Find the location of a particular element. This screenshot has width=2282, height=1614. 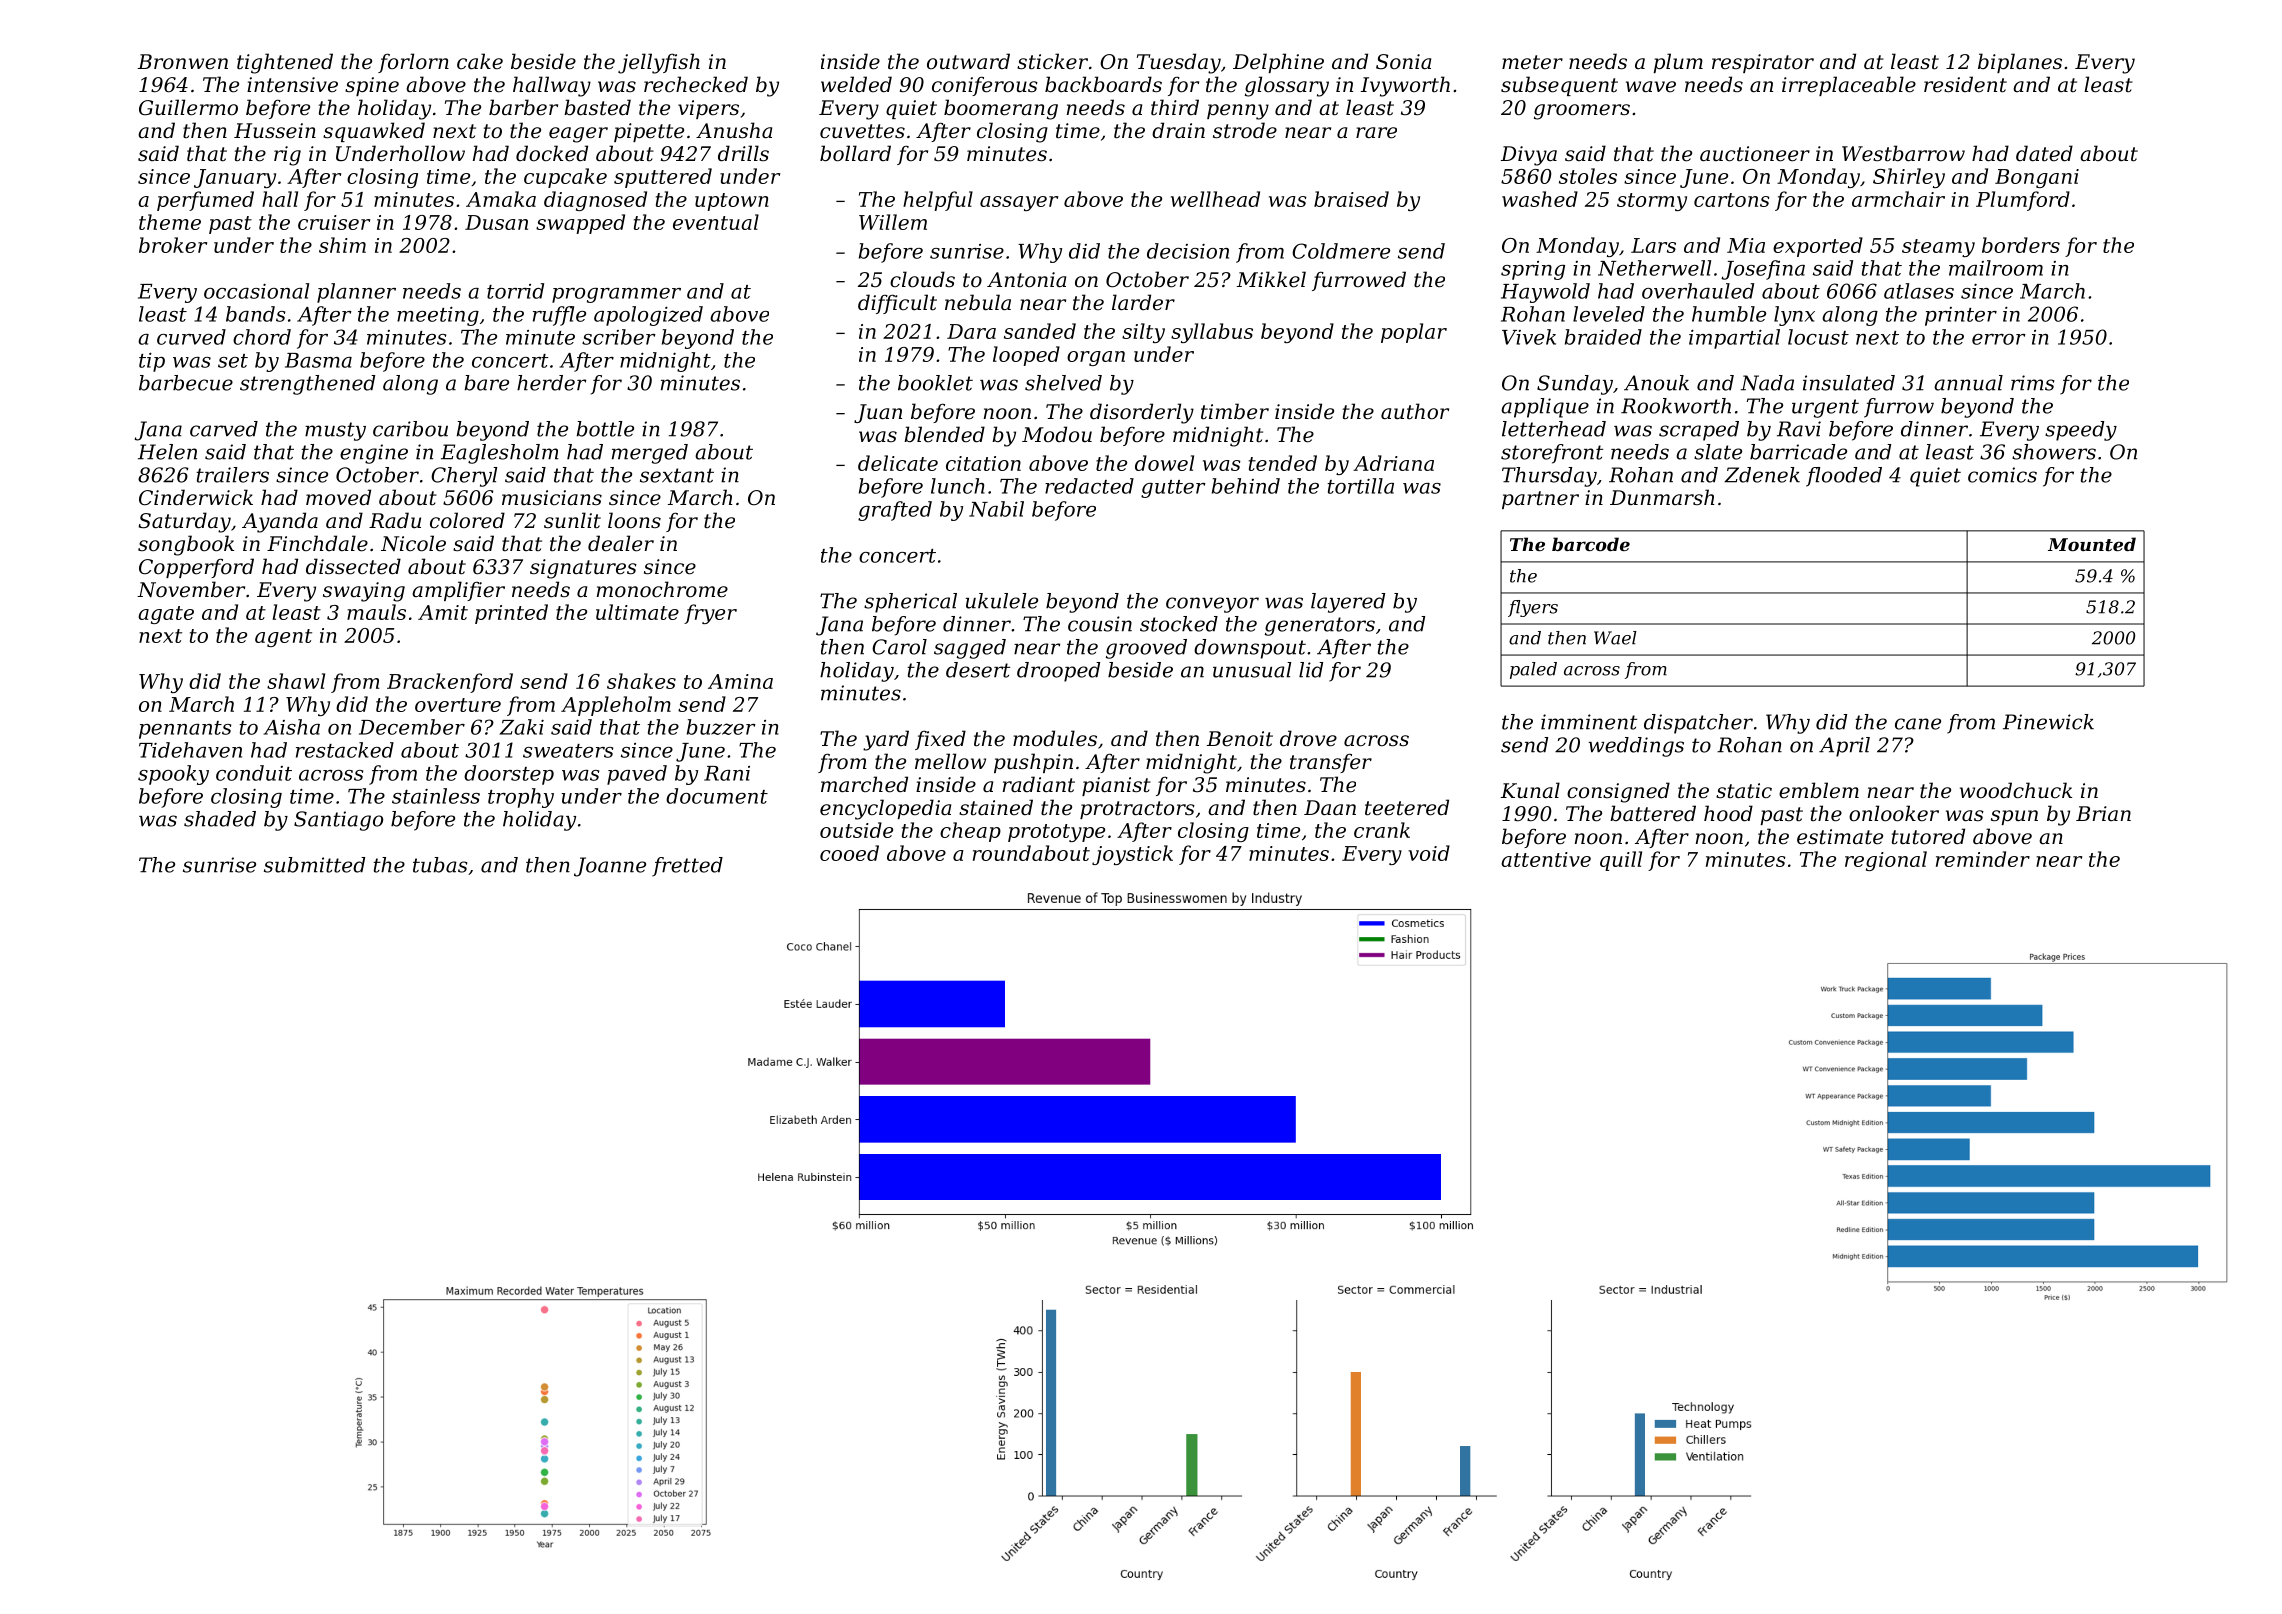

outward is located at coordinates (968, 61).
